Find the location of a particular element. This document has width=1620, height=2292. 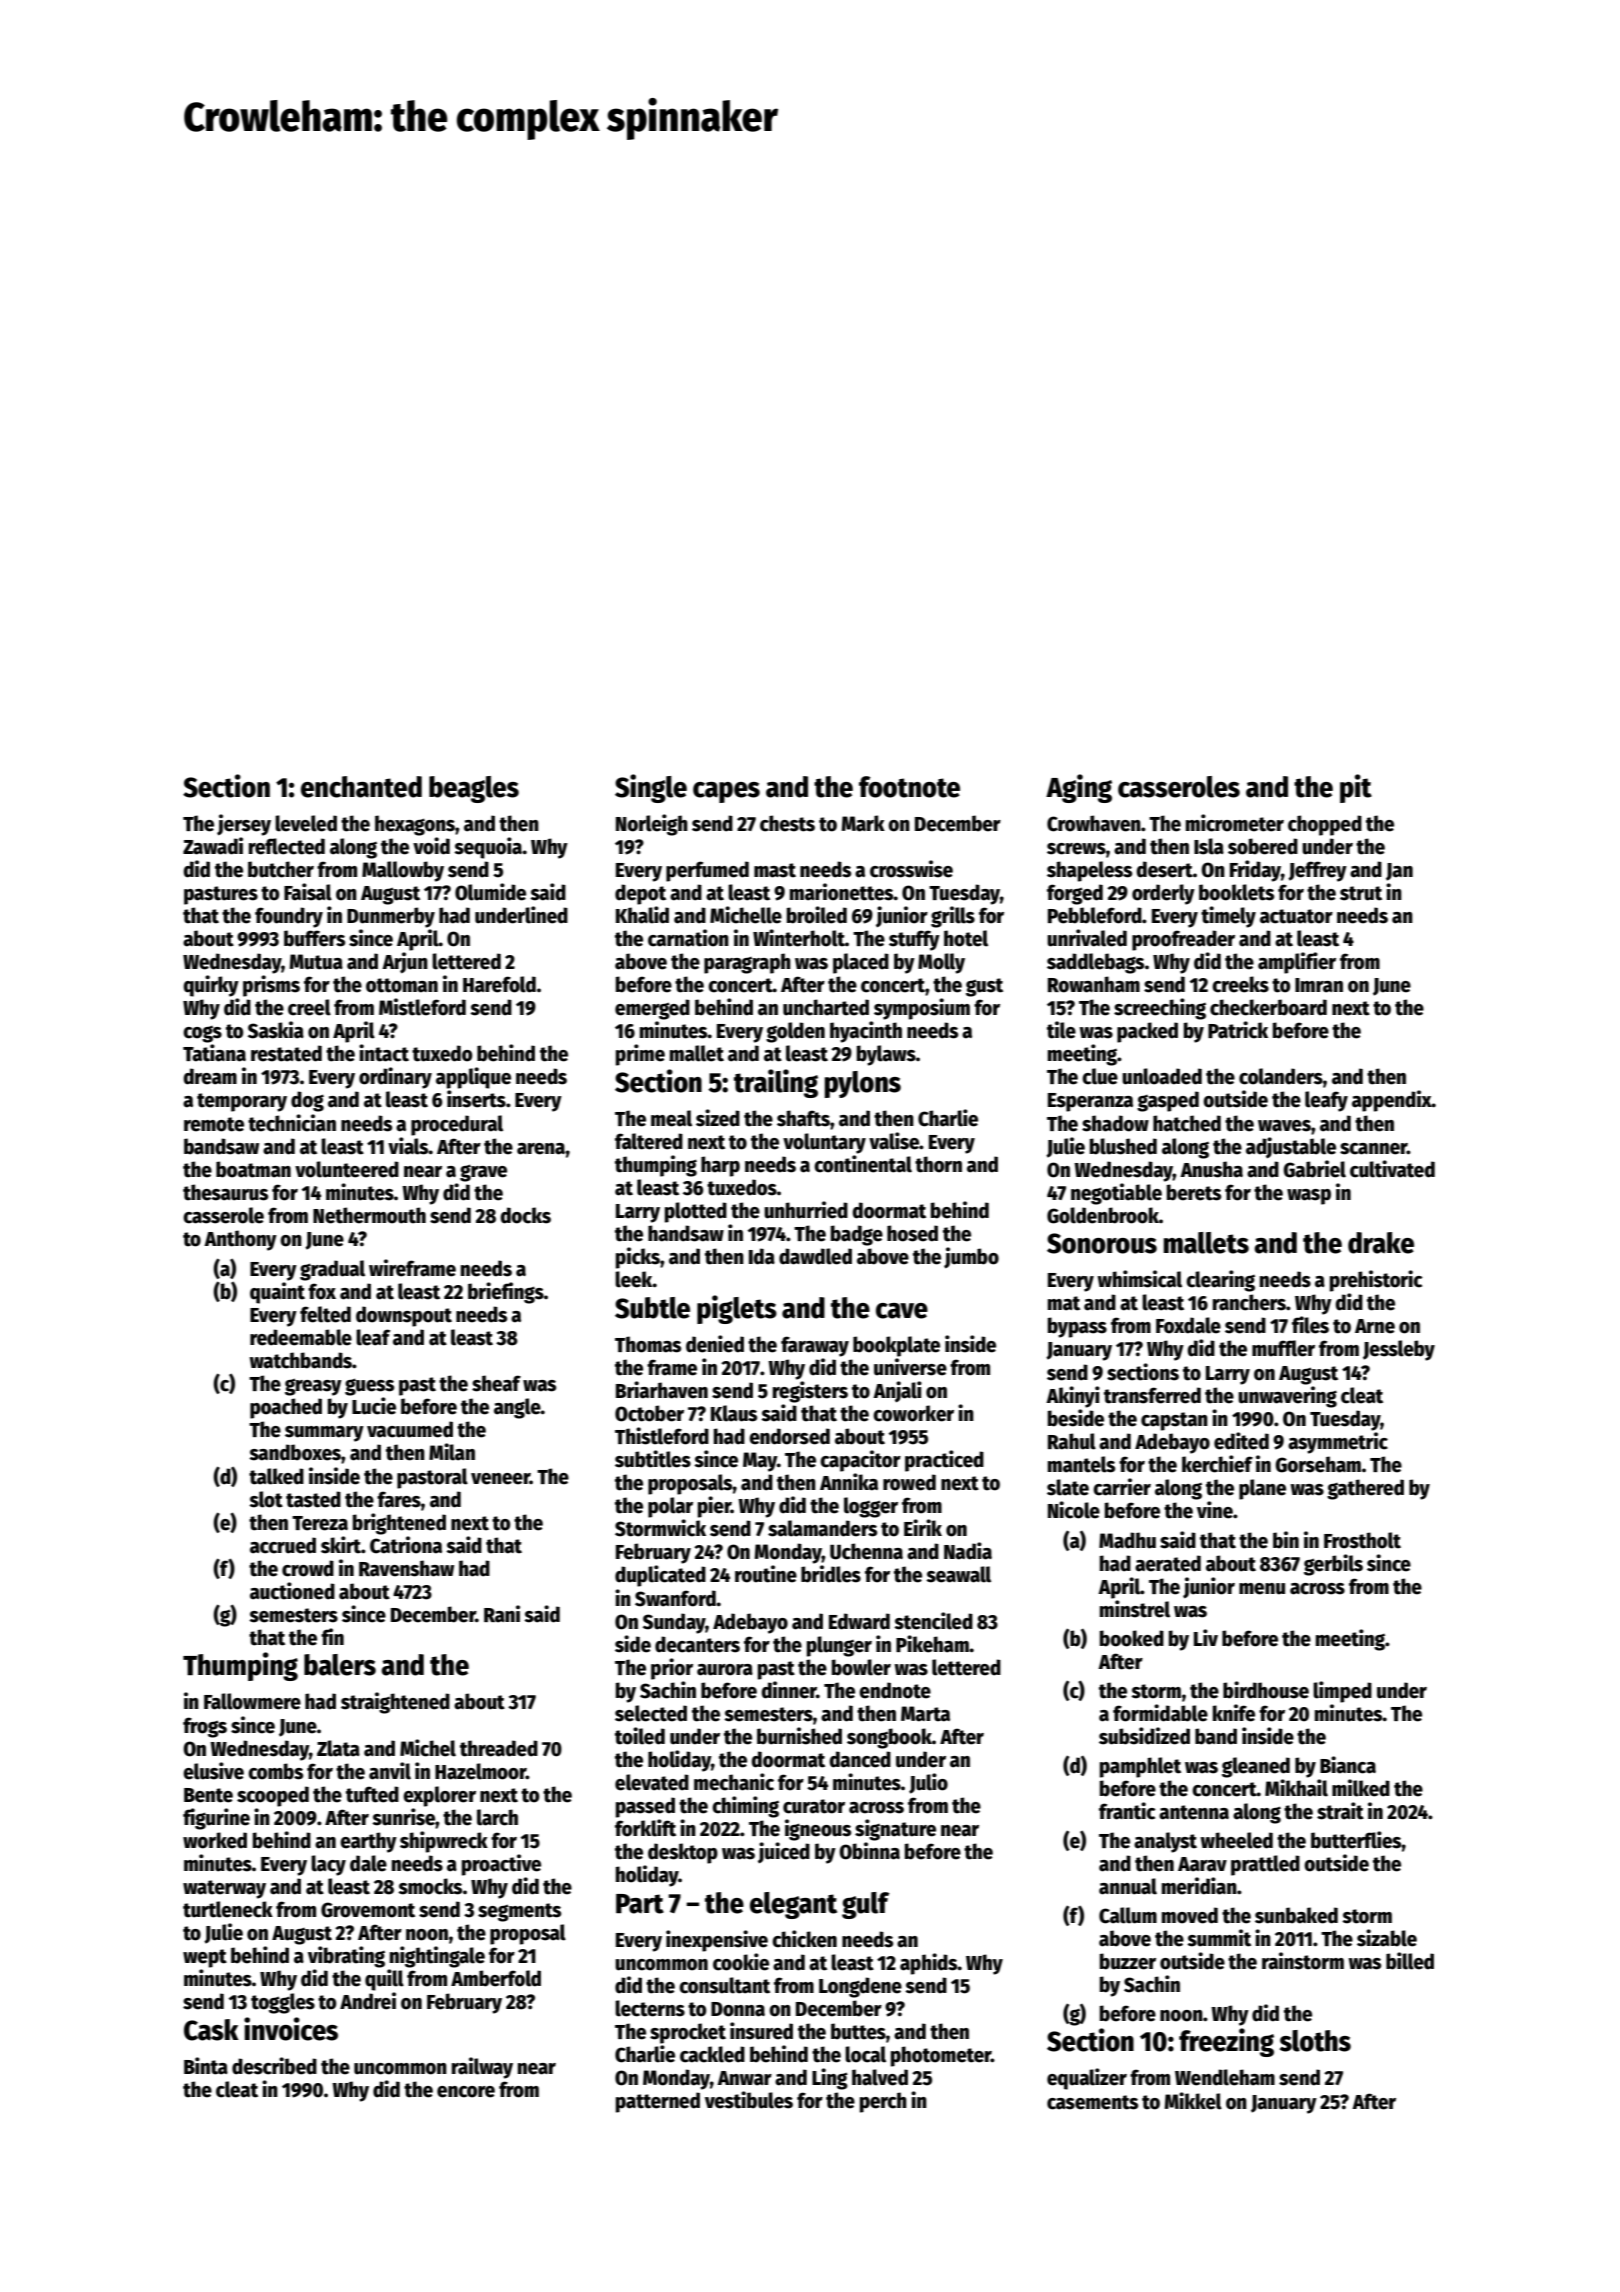

symposium is located at coordinates (922, 1009).
